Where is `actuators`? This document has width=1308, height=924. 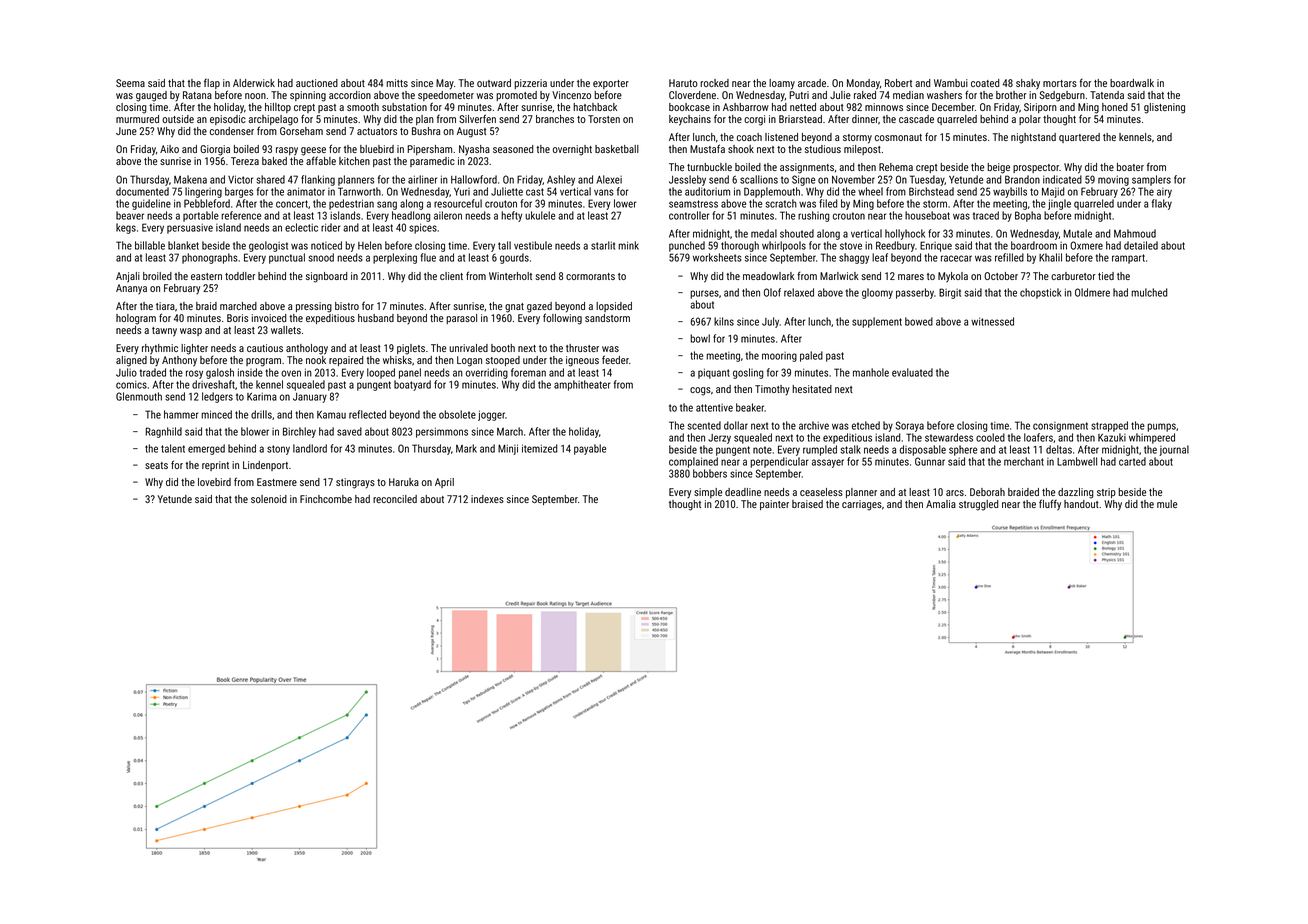 actuators is located at coordinates (377, 131).
